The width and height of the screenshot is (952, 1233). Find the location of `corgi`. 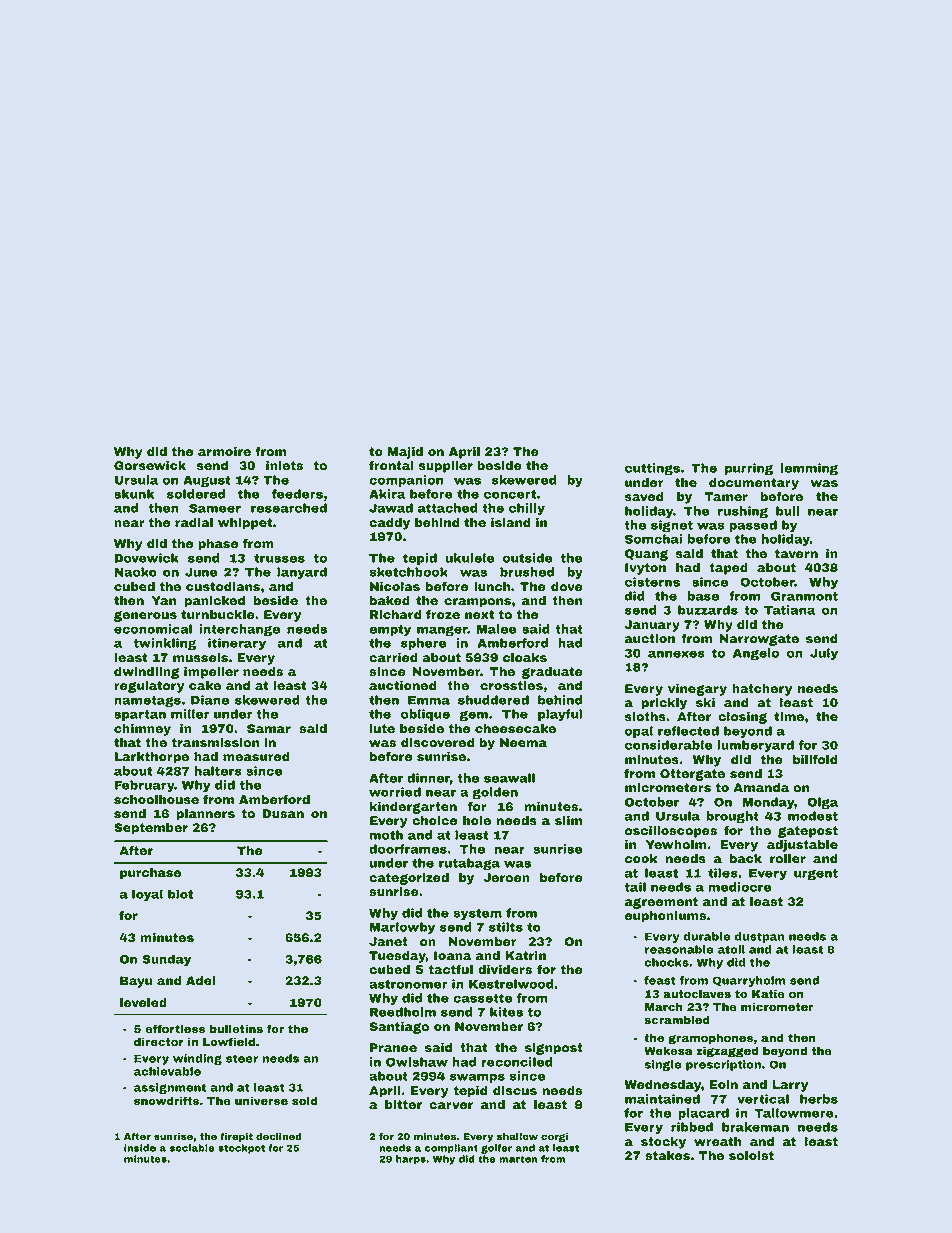

corgi is located at coordinates (554, 1137).
